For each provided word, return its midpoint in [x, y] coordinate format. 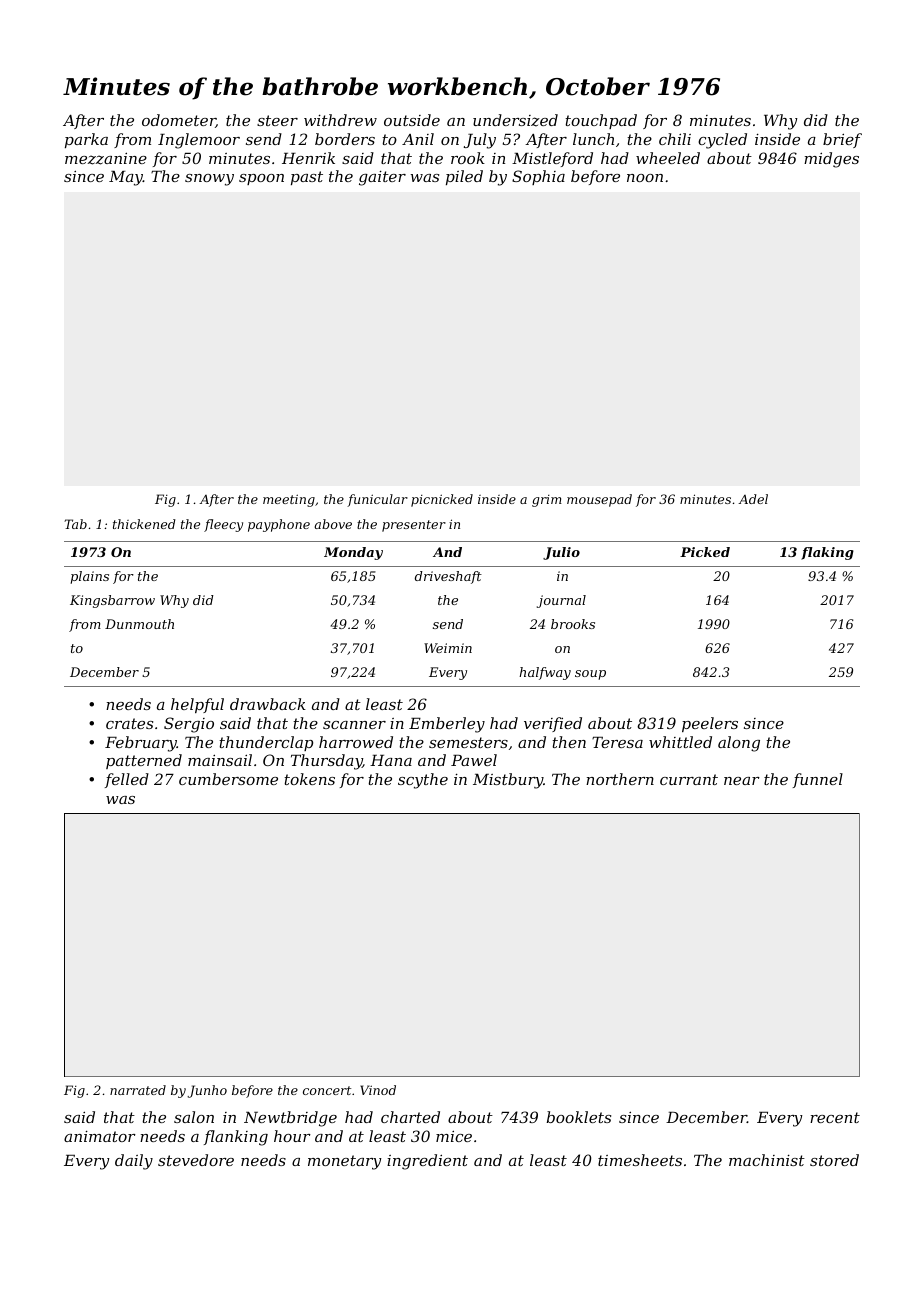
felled [127, 780]
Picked [705, 552]
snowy [209, 180]
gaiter [382, 178]
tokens [309, 779]
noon [645, 178]
